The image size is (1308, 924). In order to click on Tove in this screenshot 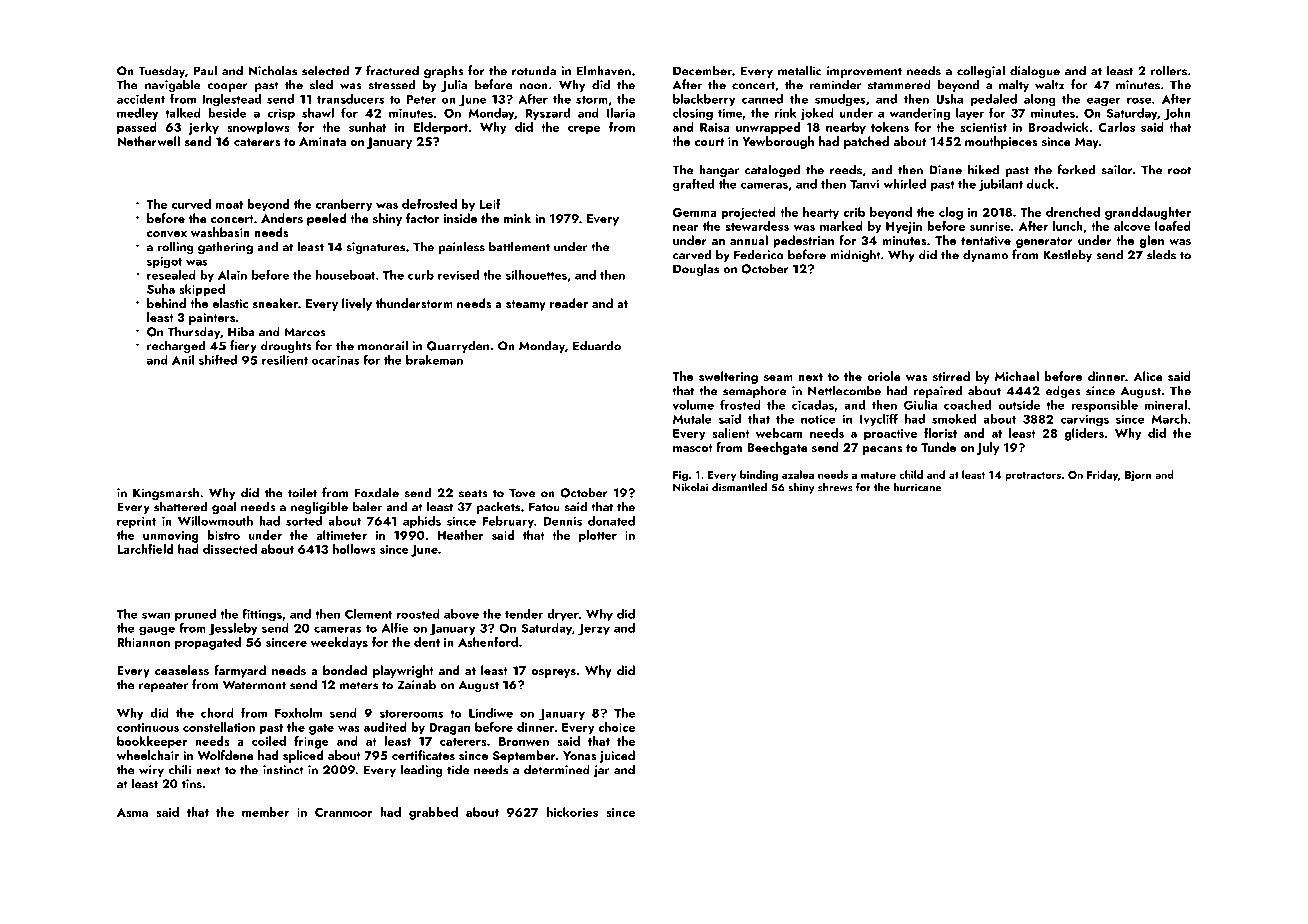, I will do `click(522, 493)`.
